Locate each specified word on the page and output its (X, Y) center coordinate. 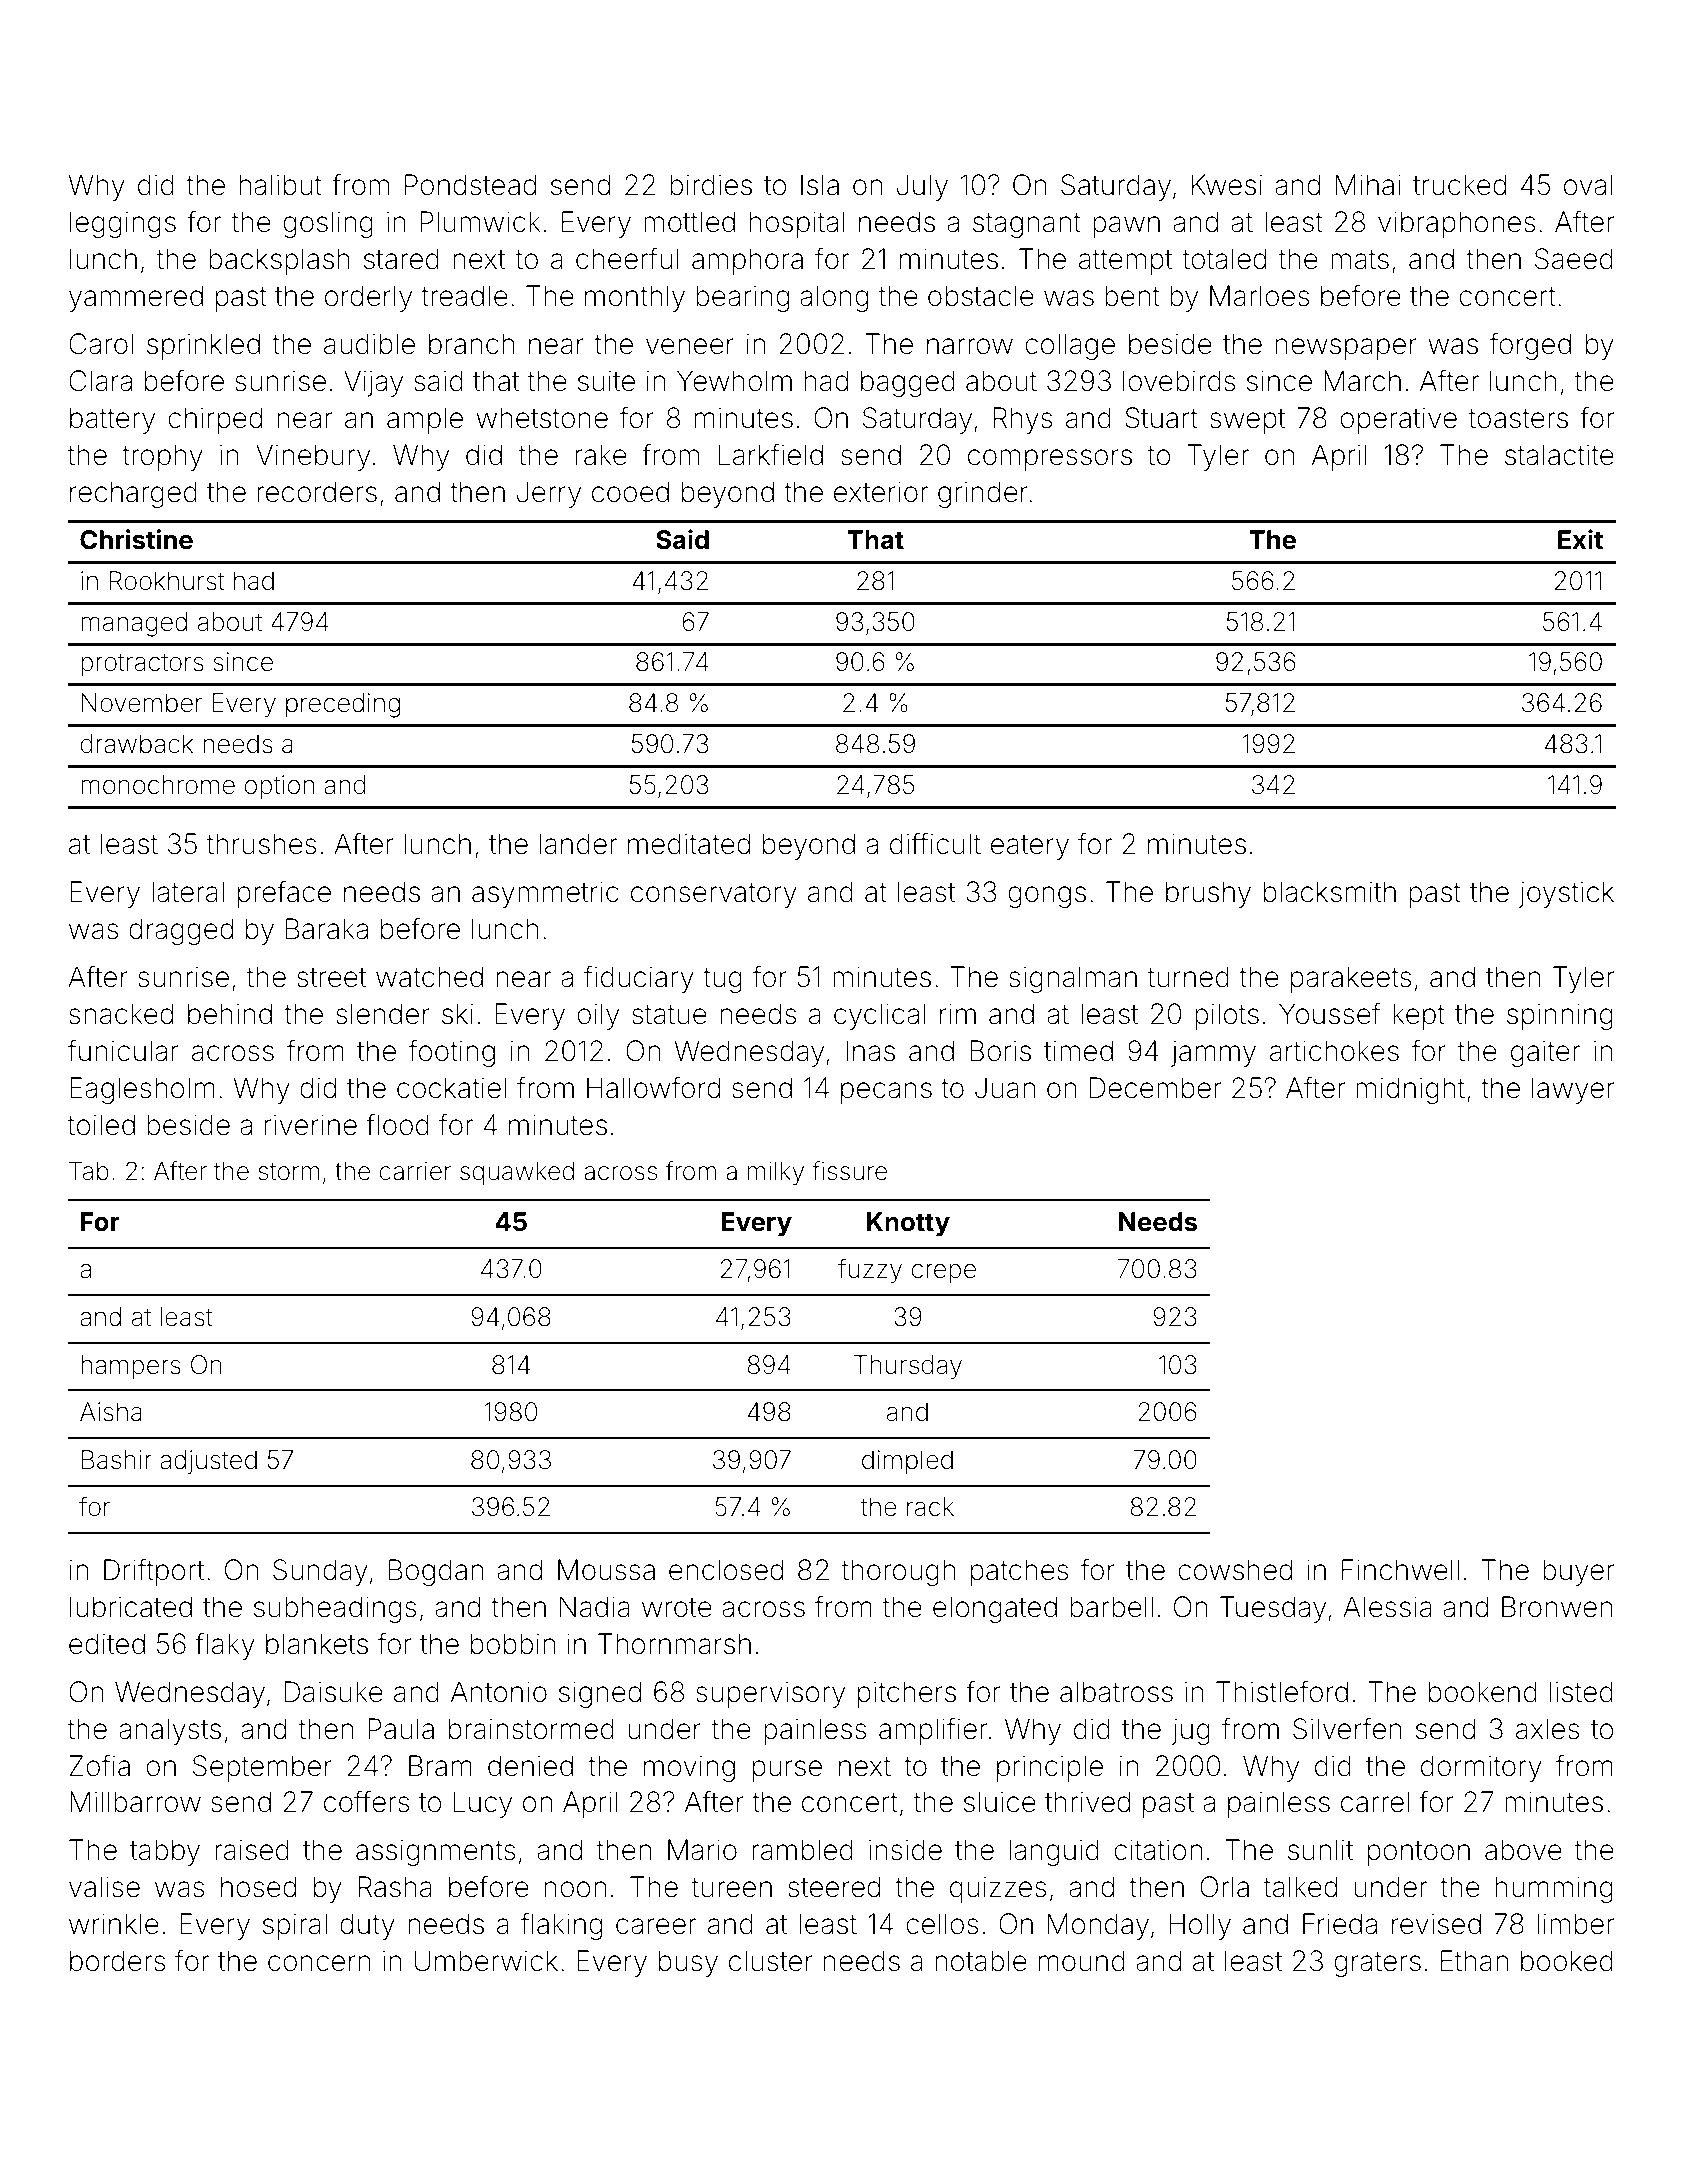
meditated (689, 844)
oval (1588, 185)
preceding (343, 705)
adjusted (208, 1462)
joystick (1566, 894)
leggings (123, 224)
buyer (1578, 1572)
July (922, 187)
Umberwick (486, 1961)
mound (1082, 1961)
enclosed (726, 1570)
